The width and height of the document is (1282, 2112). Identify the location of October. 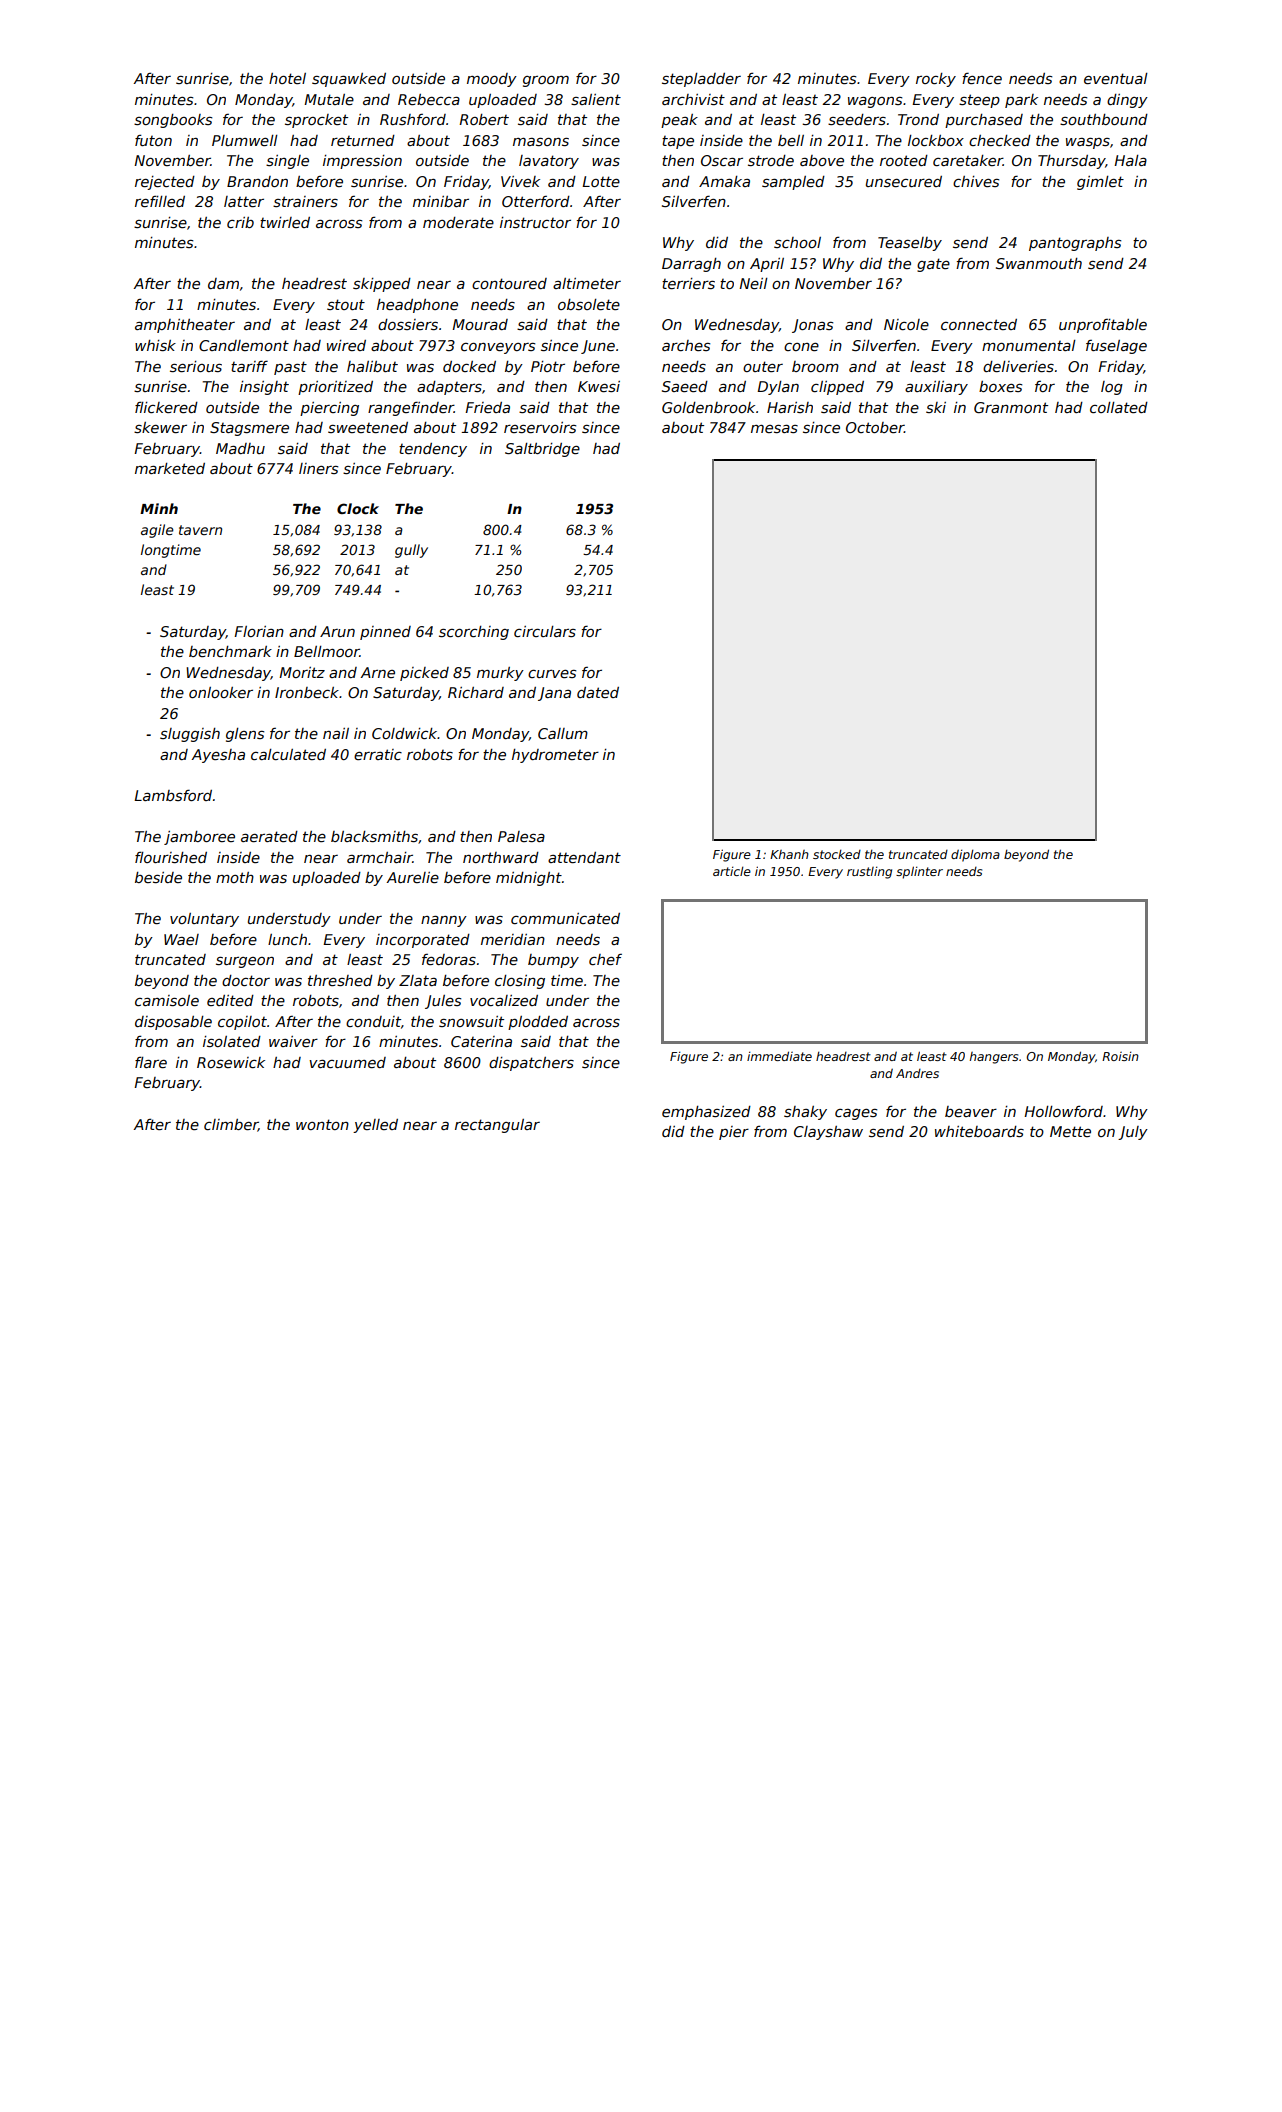
(875, 427).
